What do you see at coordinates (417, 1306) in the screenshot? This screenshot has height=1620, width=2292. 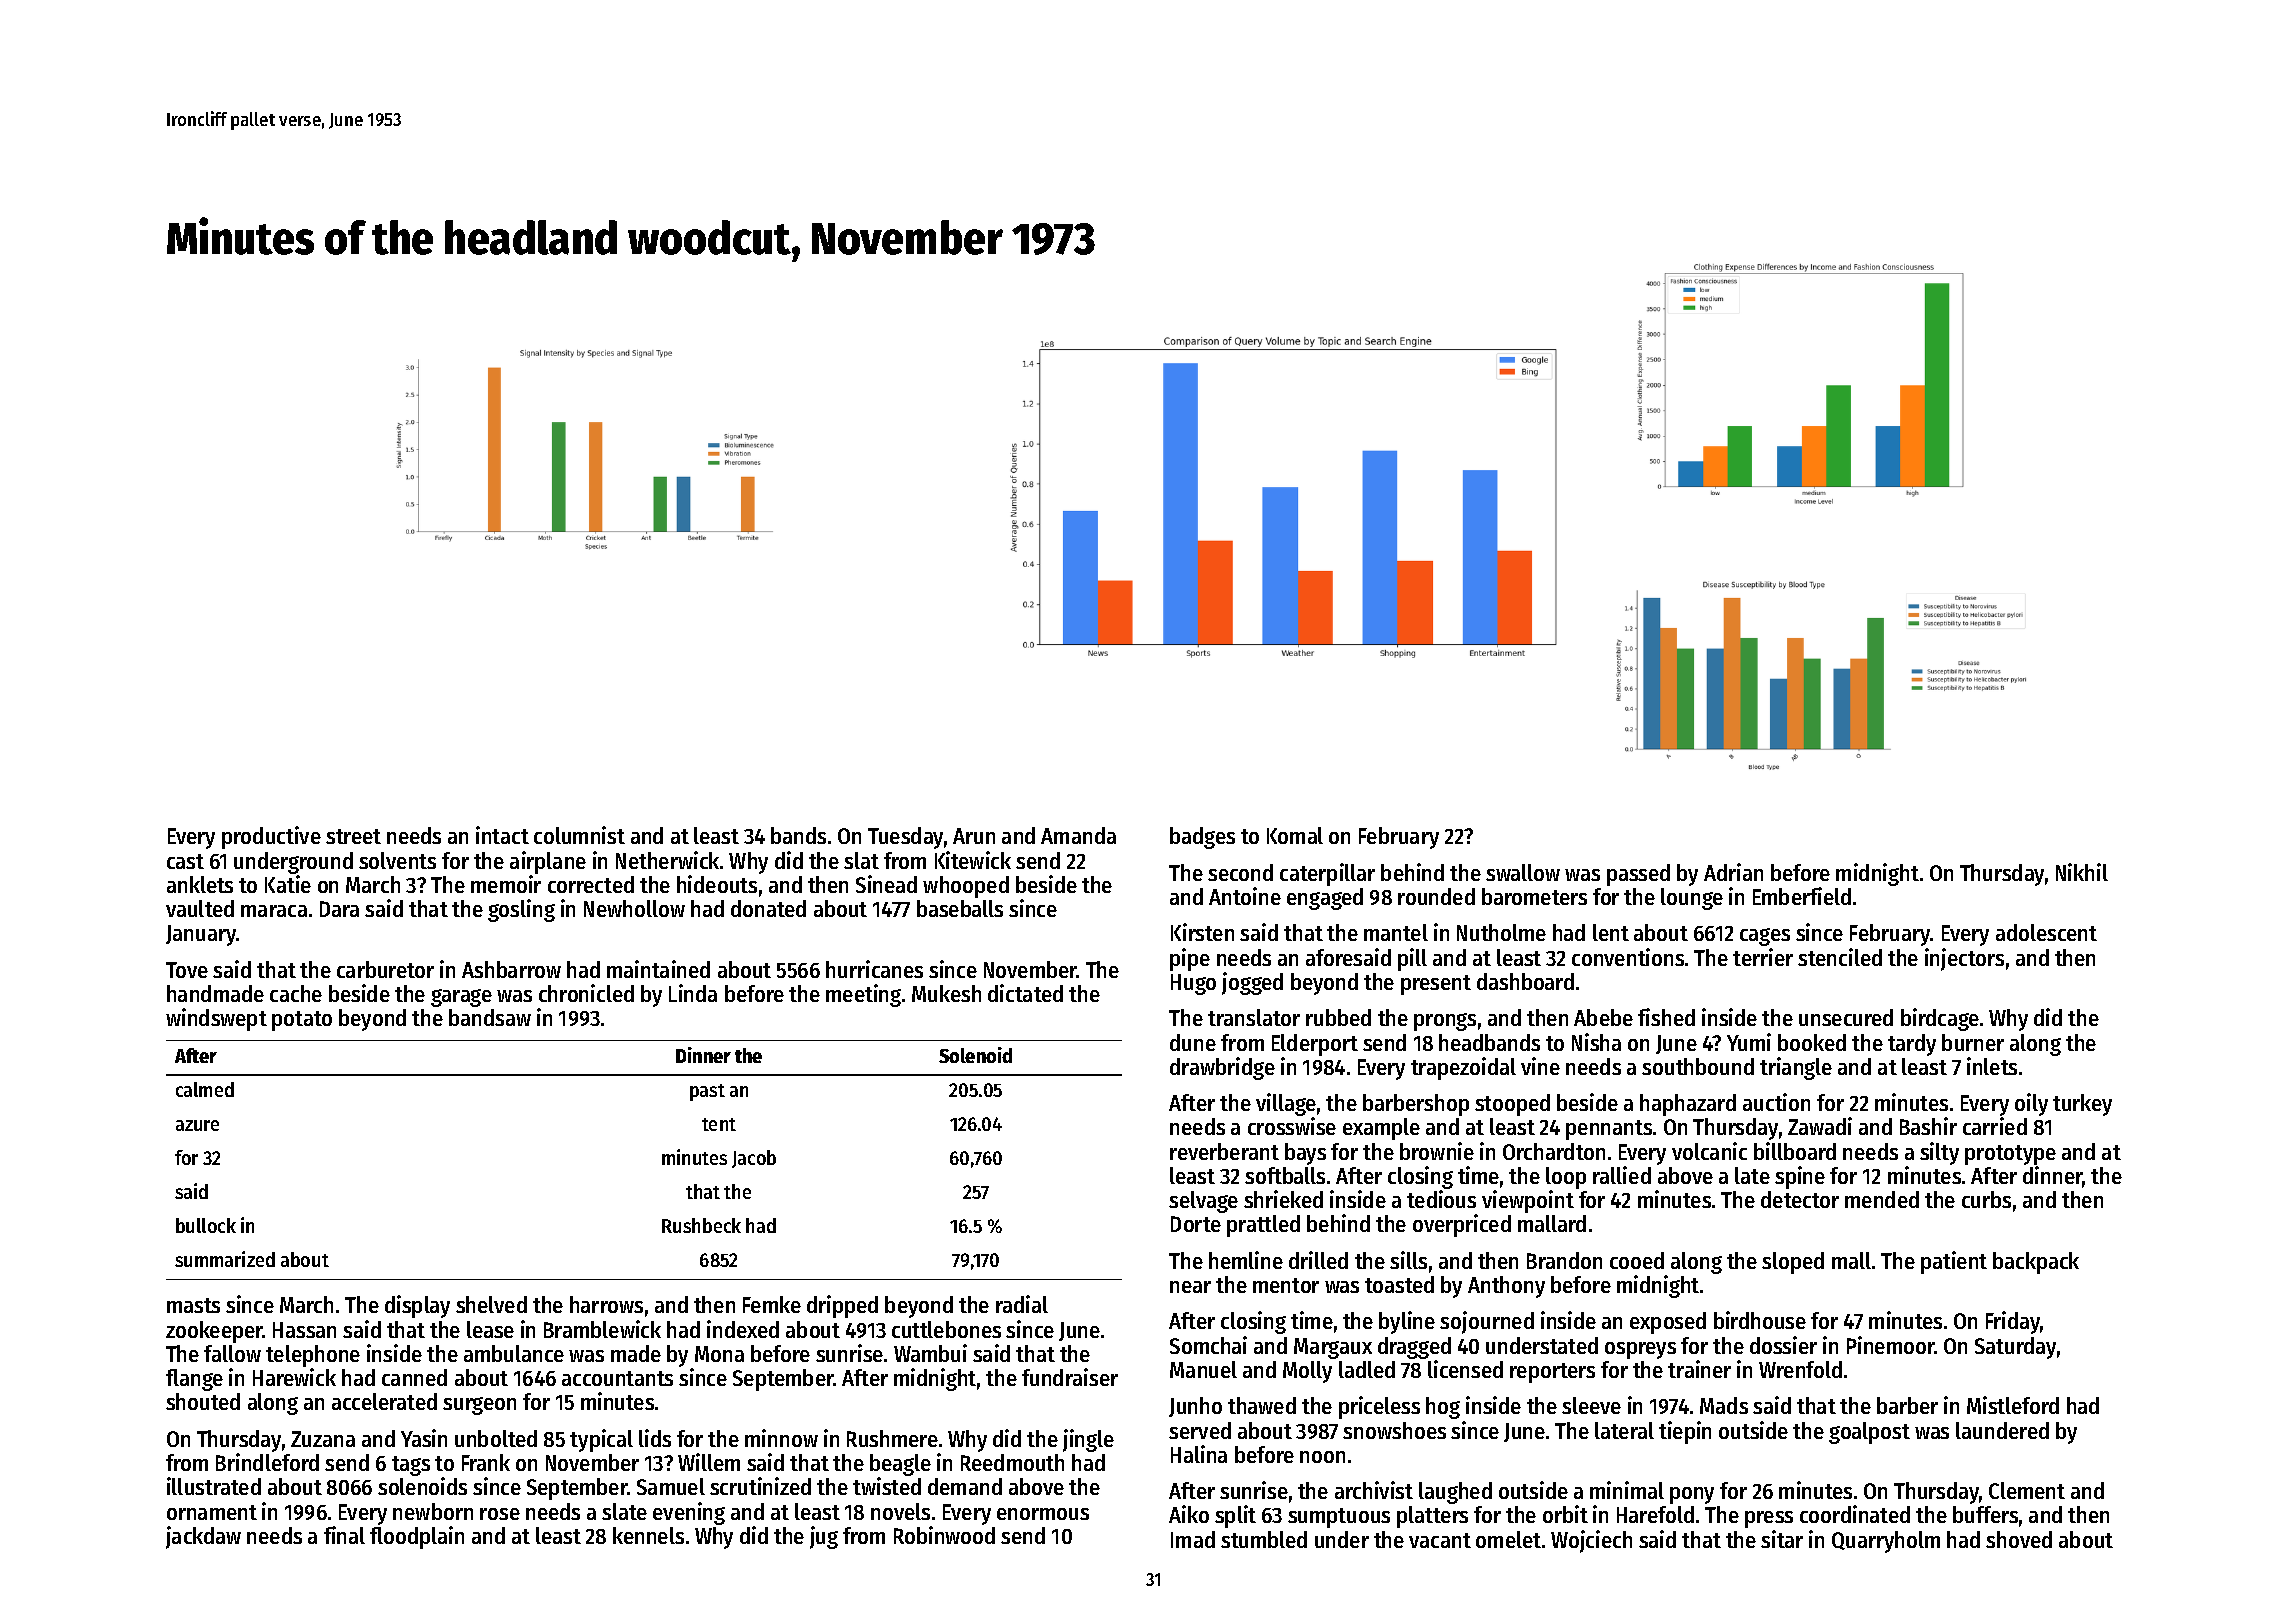 I see `display` at bounding box center [417, 1306].
